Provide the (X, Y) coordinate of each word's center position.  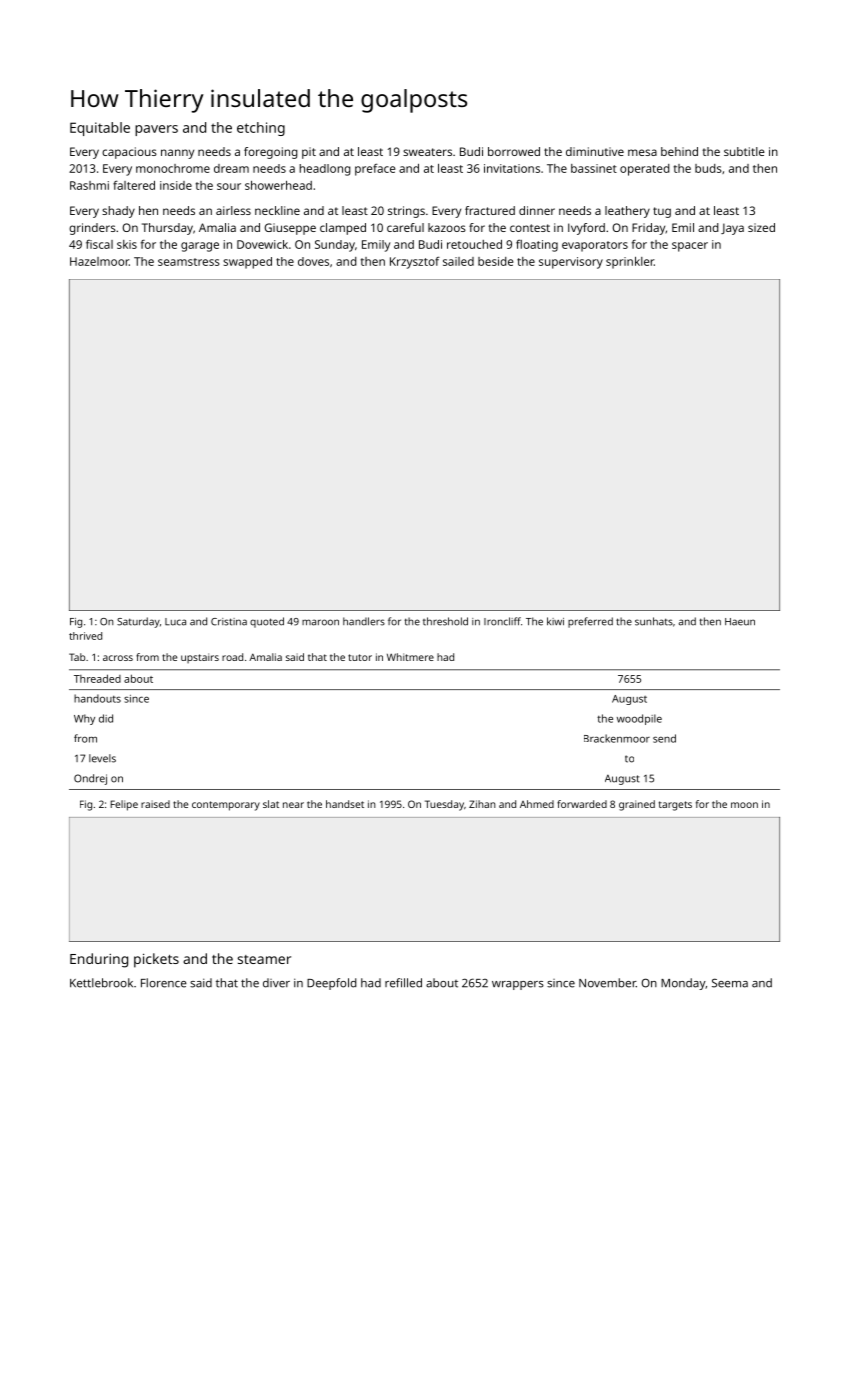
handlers (364, 621)
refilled (403, 983)
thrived (85, 636)
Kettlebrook (101, 983)
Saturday (138, 622)
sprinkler (630, 263)
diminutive (595, 151)
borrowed (514, 151)
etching (261, 129)
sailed (458, 261)
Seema (730, 983)
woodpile (639, 719)
